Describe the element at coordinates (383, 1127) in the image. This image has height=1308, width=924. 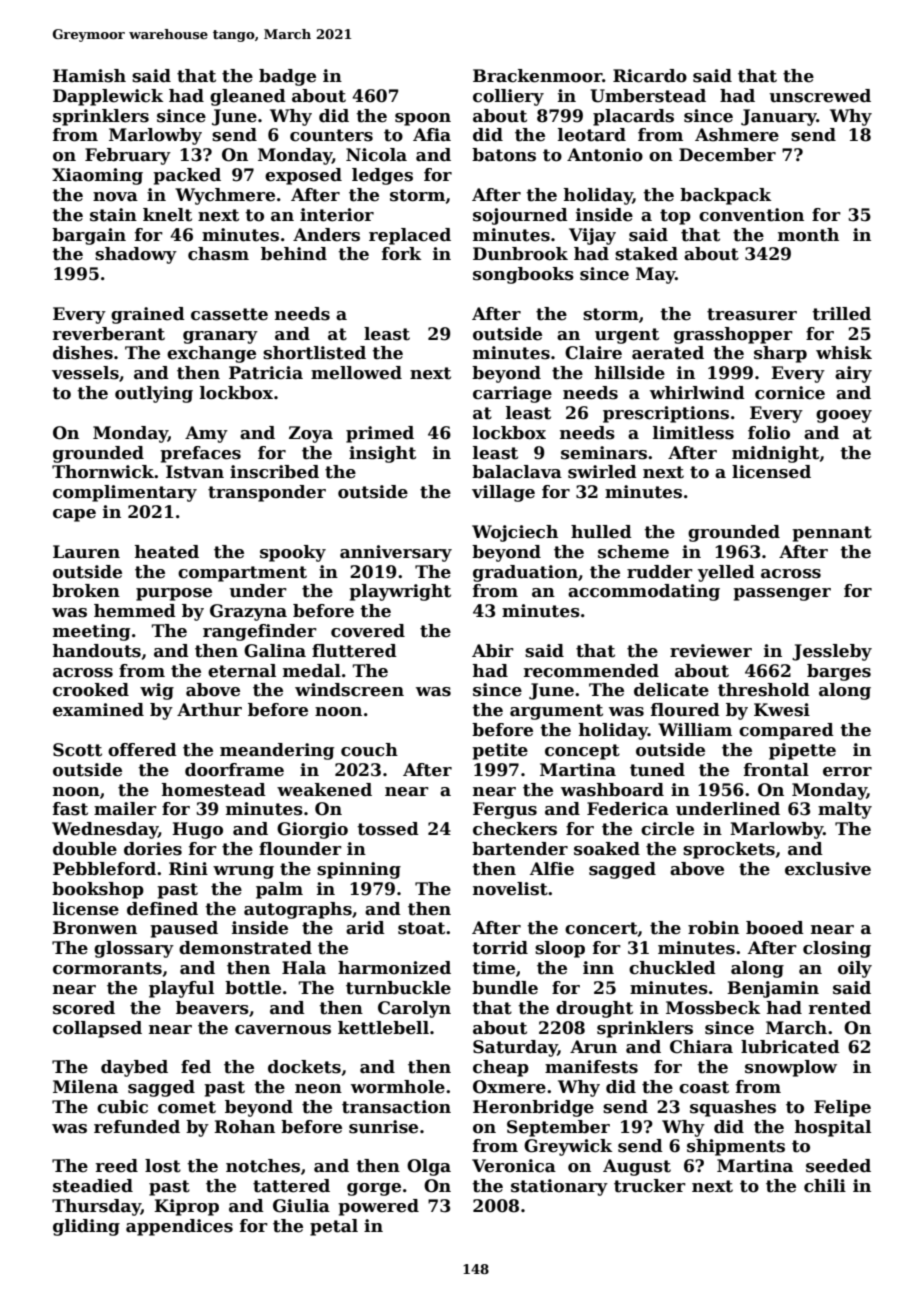
I see `sunrise` at that location.
